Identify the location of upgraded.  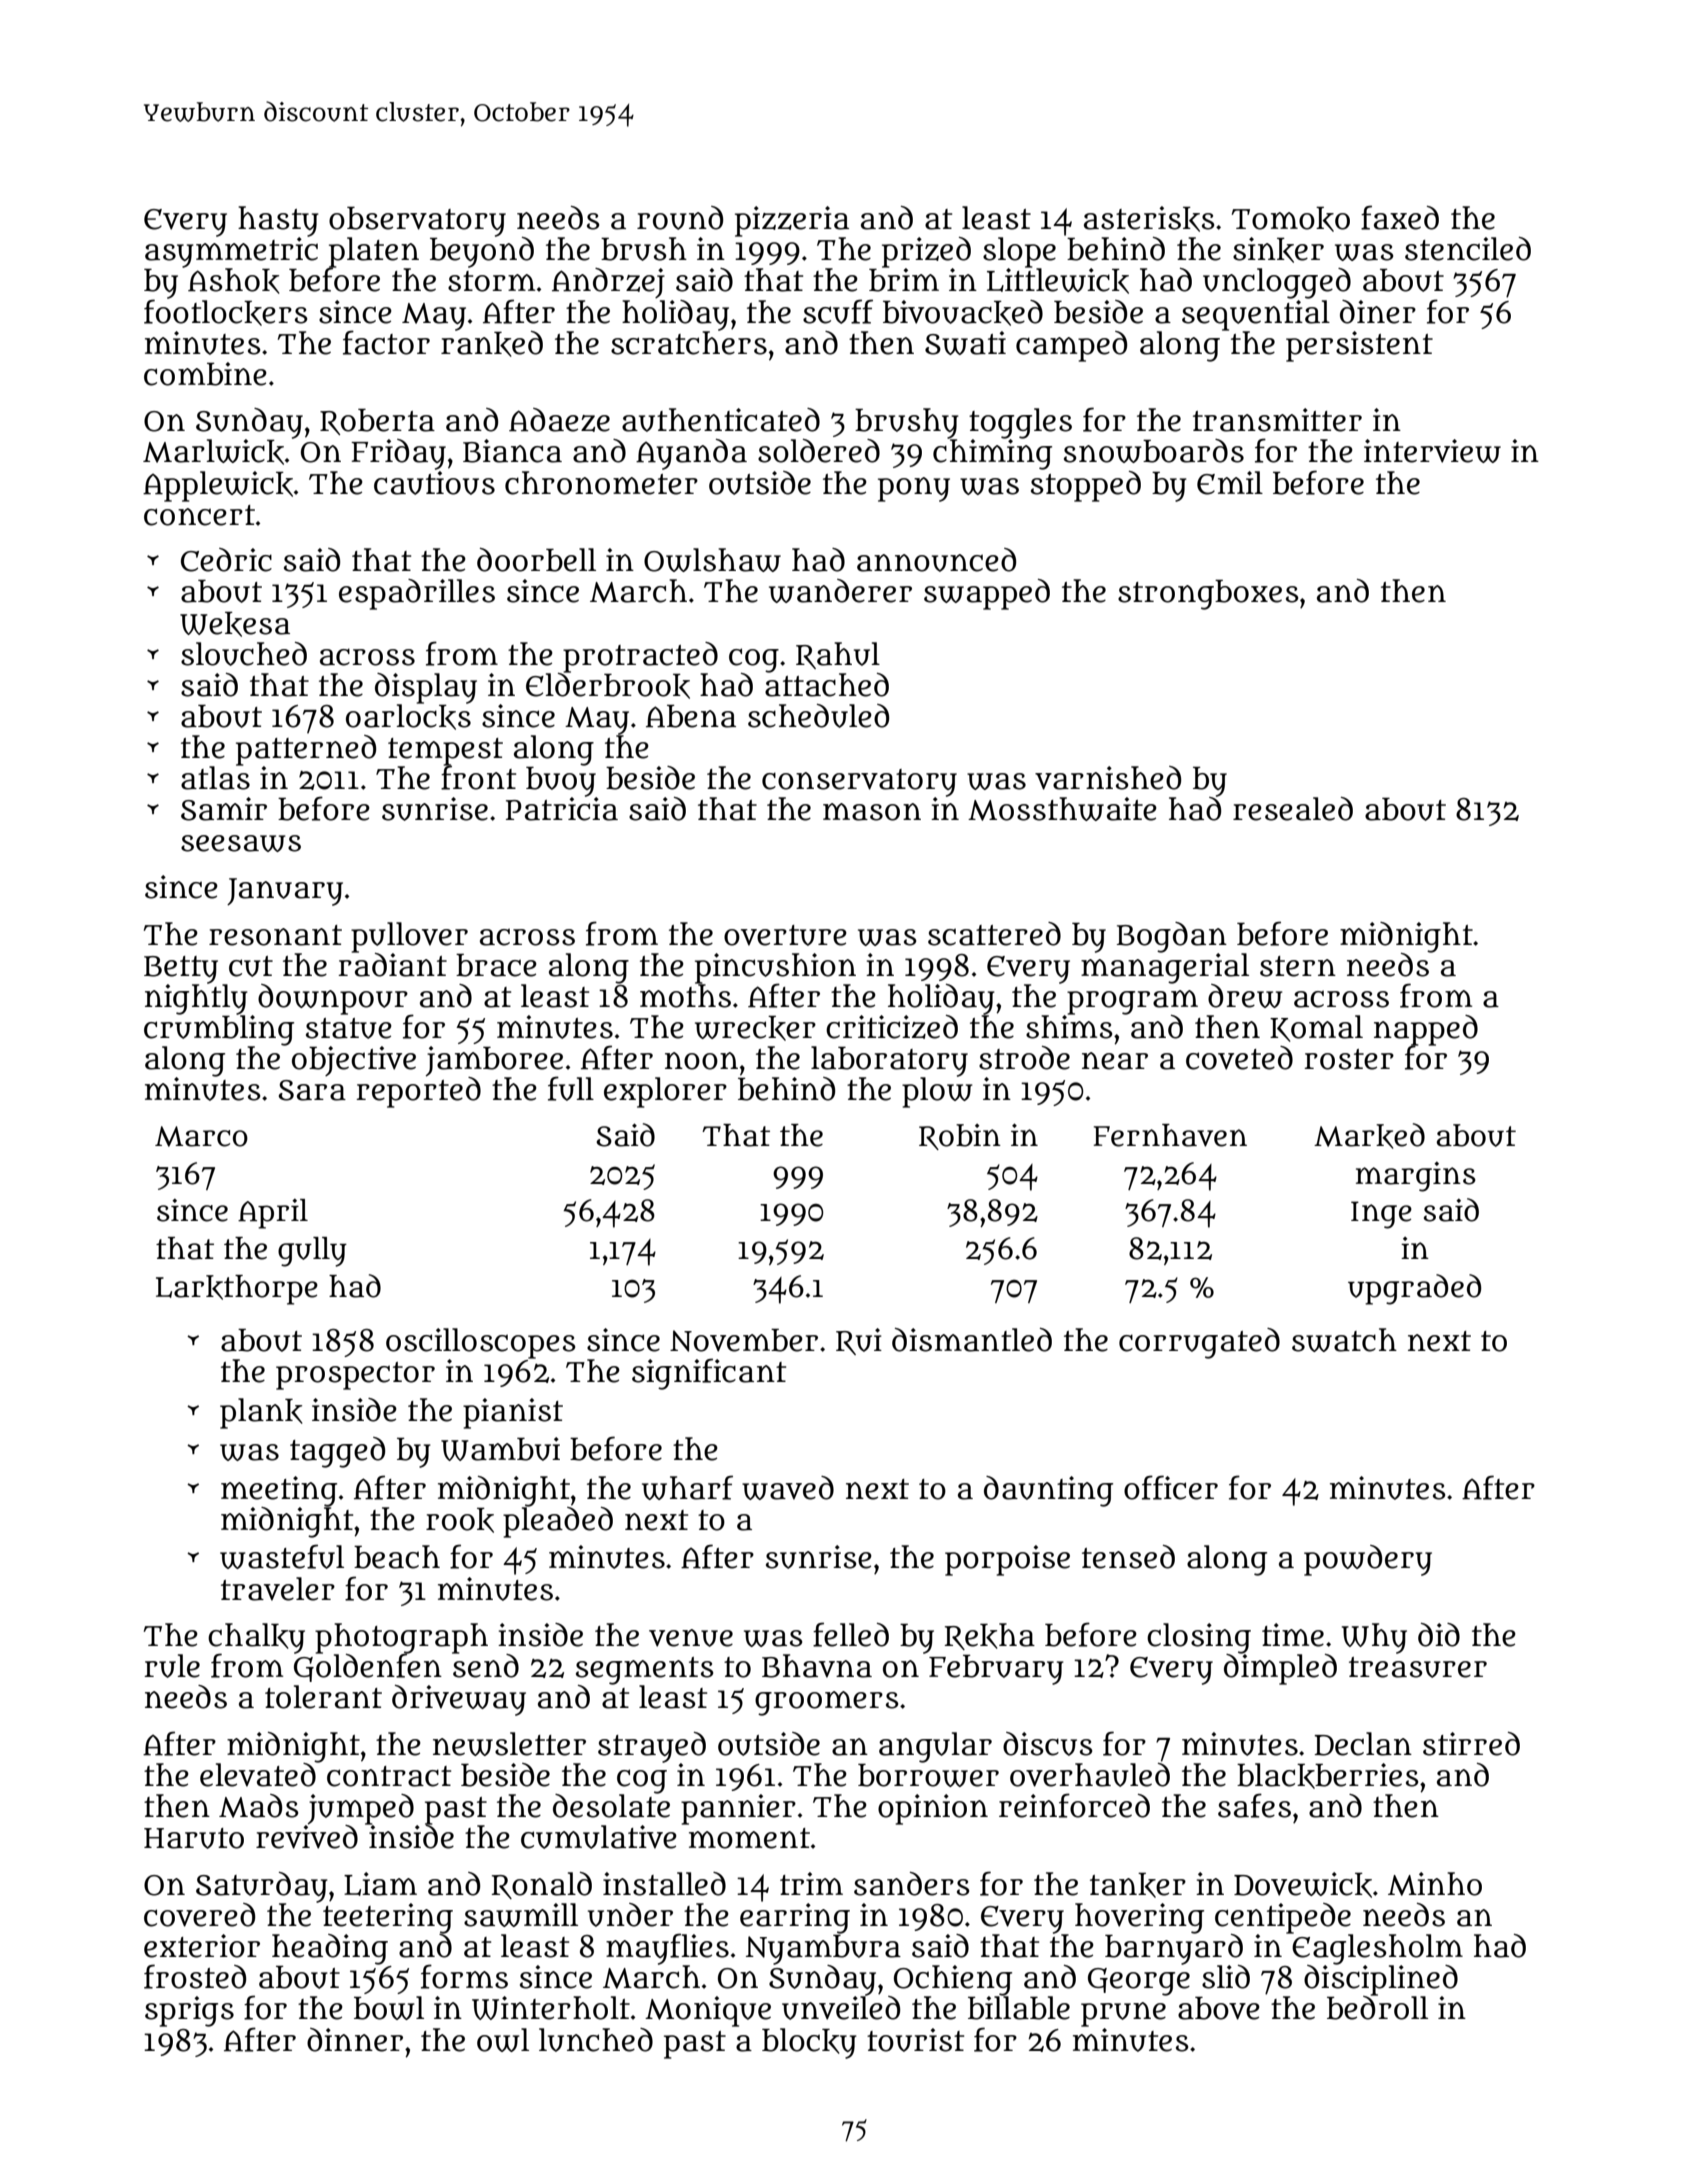
(1414, 1289).
